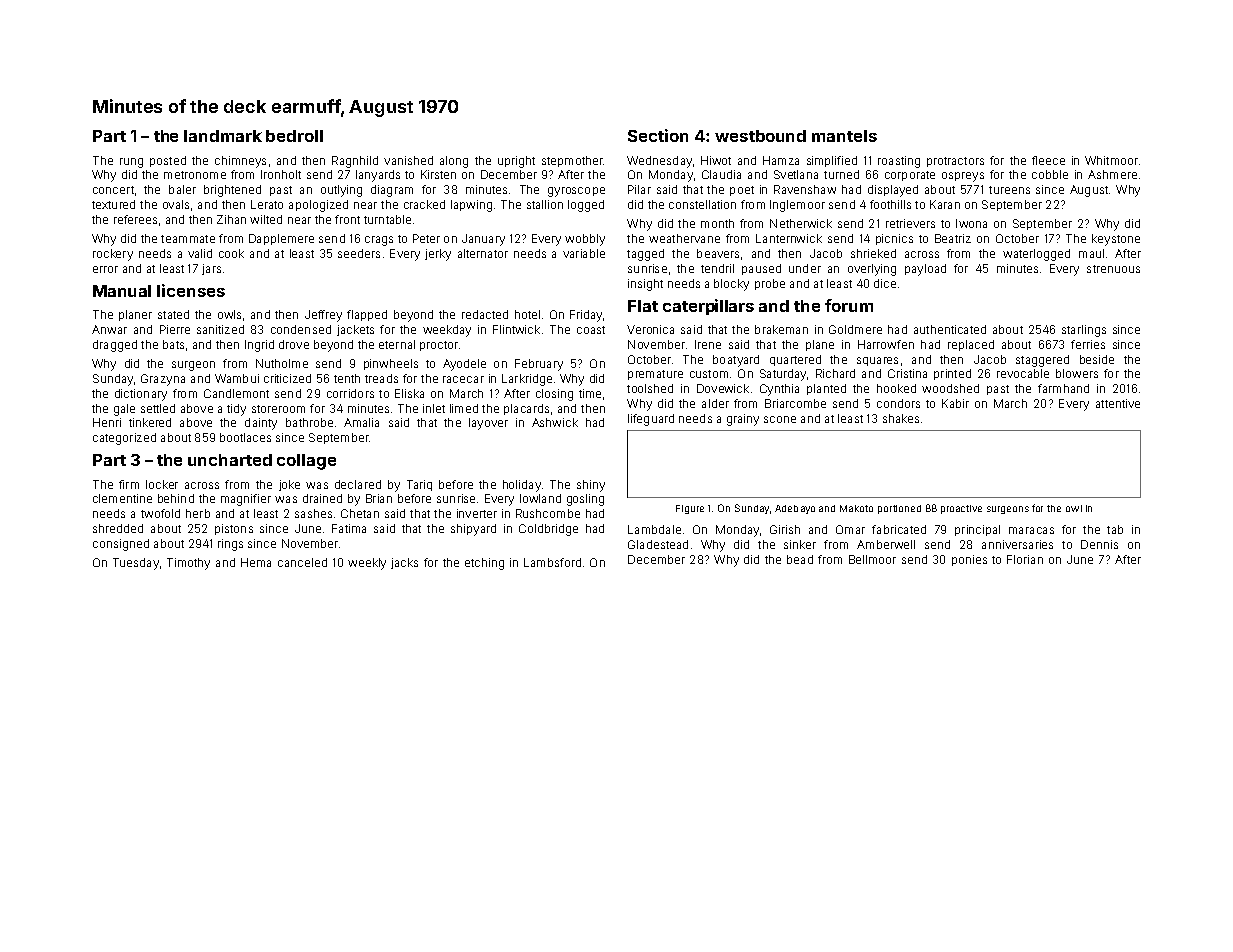 This document has height=952, width=1233. What do you see at coordinates (516, 162) in the document?
I see `upright` at bounding box center [516, 162].
